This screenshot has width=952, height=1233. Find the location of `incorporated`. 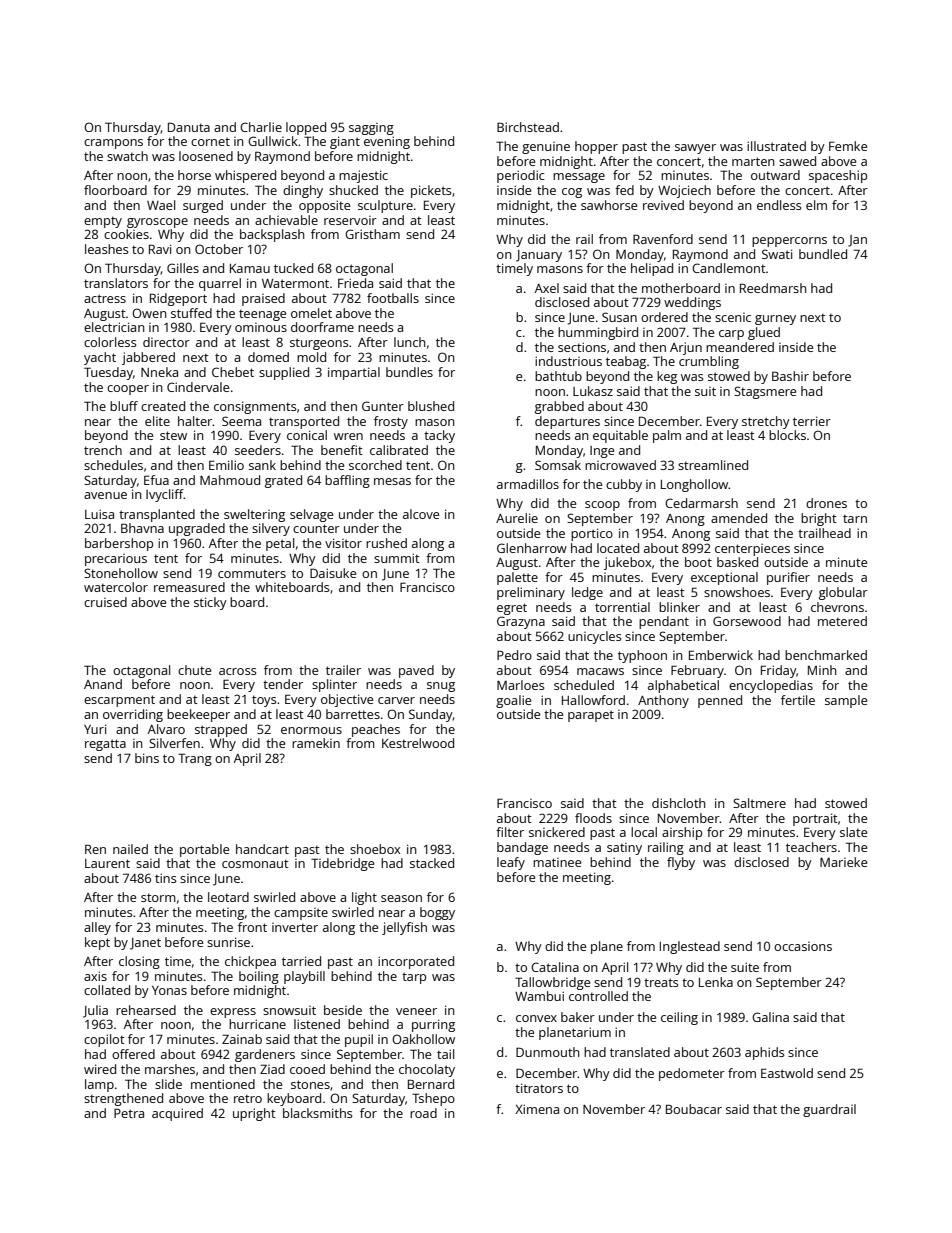

incorporated is located at coordinates (416, 962).
